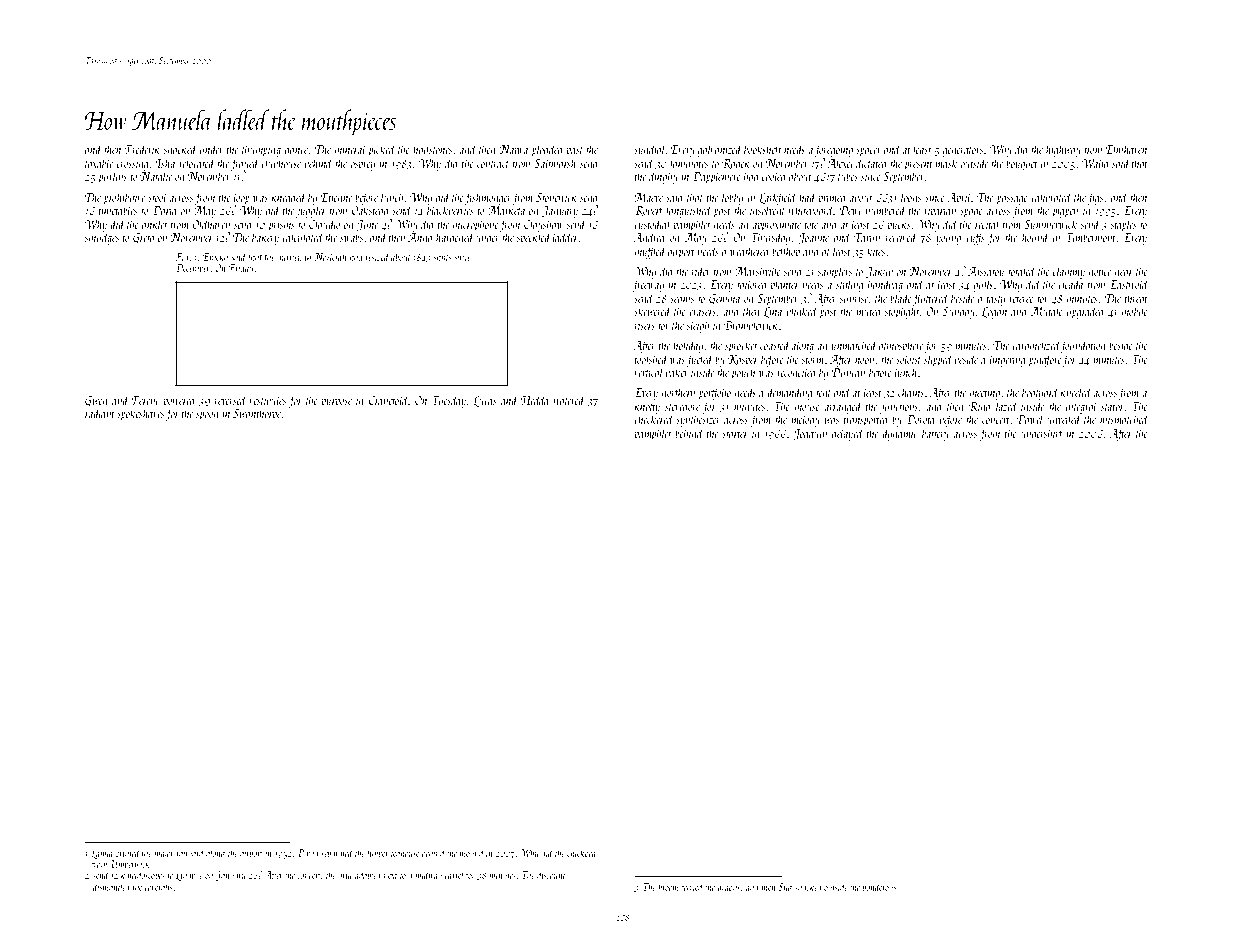 Image resolution: width=1233 pixels, height=952 pixels. Describe the element at coordinates (682, 300) in the screenshot. I see `seams` at that location.
